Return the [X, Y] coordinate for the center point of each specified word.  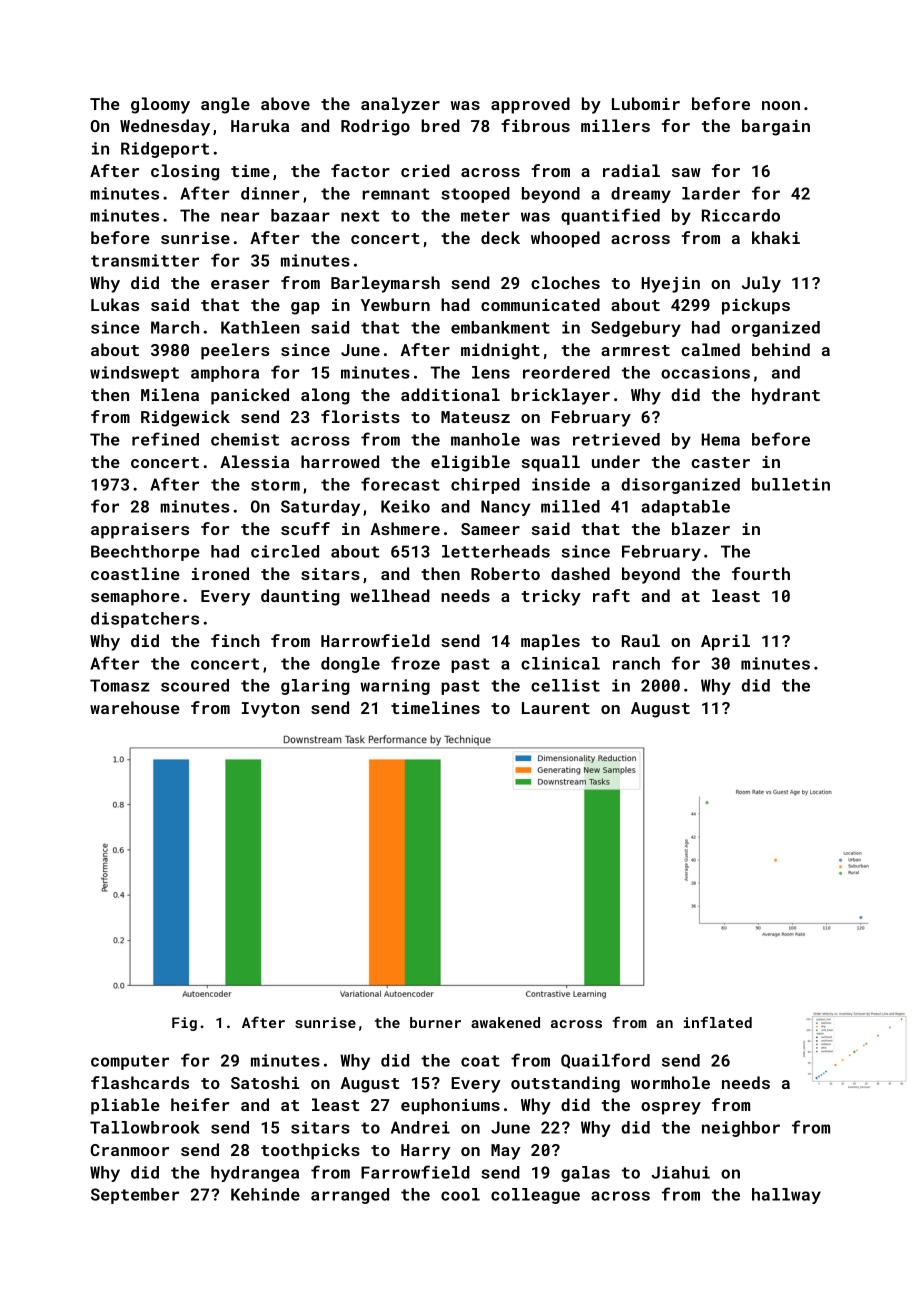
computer [130, 1062]
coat [480, 1061]
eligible [470, 463]
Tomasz [120, 685]
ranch [636, 663]
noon [781, 105]
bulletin [791, 484]
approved [530, 105]
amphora [225, 374]
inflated [718, 1022]
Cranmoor [130, 1150]
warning [395, 687]
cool [460, 1194]
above [285, 103]
